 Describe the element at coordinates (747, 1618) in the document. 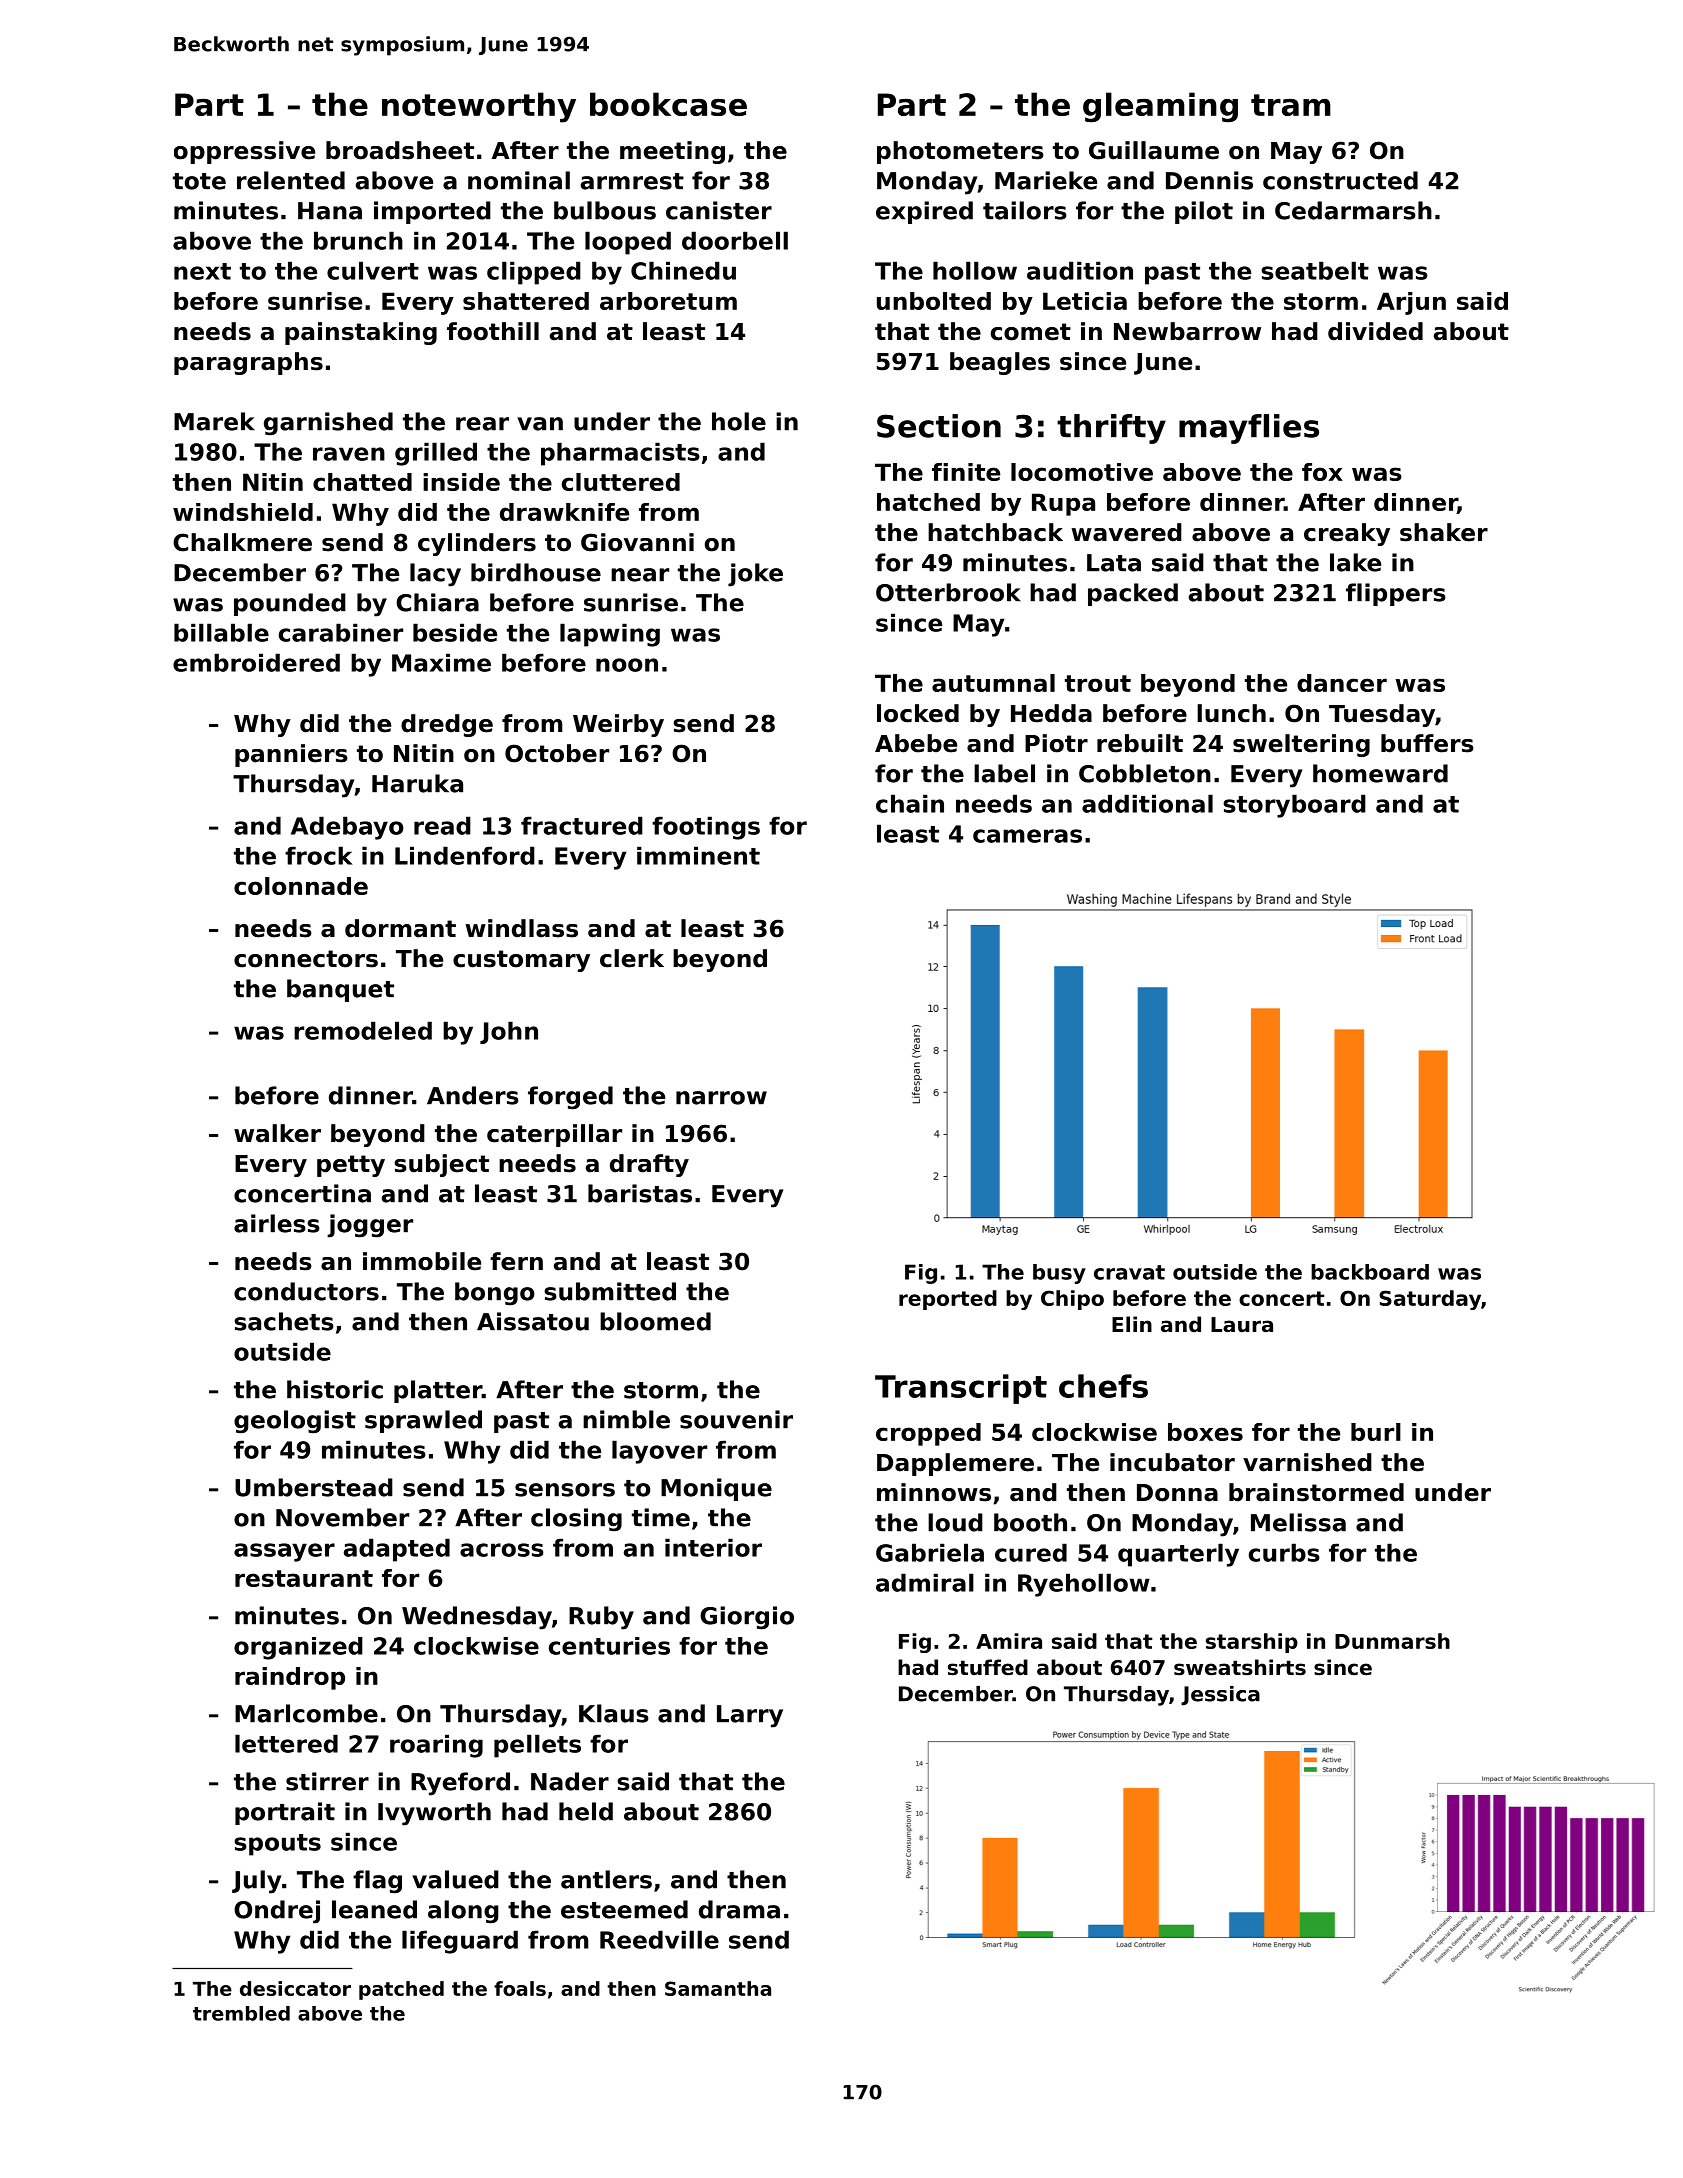

I see `Giorgio` at that location.
